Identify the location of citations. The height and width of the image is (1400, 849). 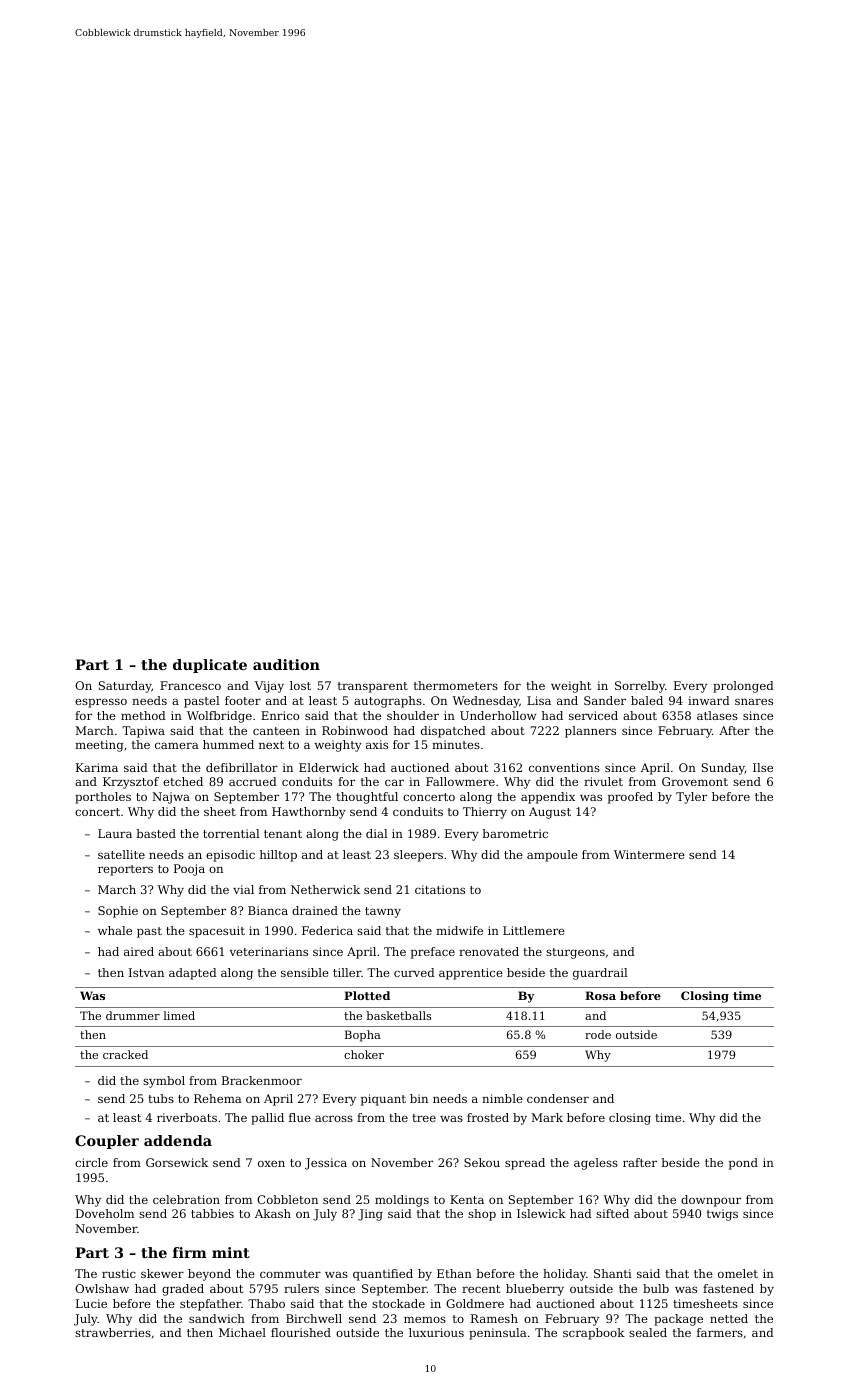
(440, 889).
